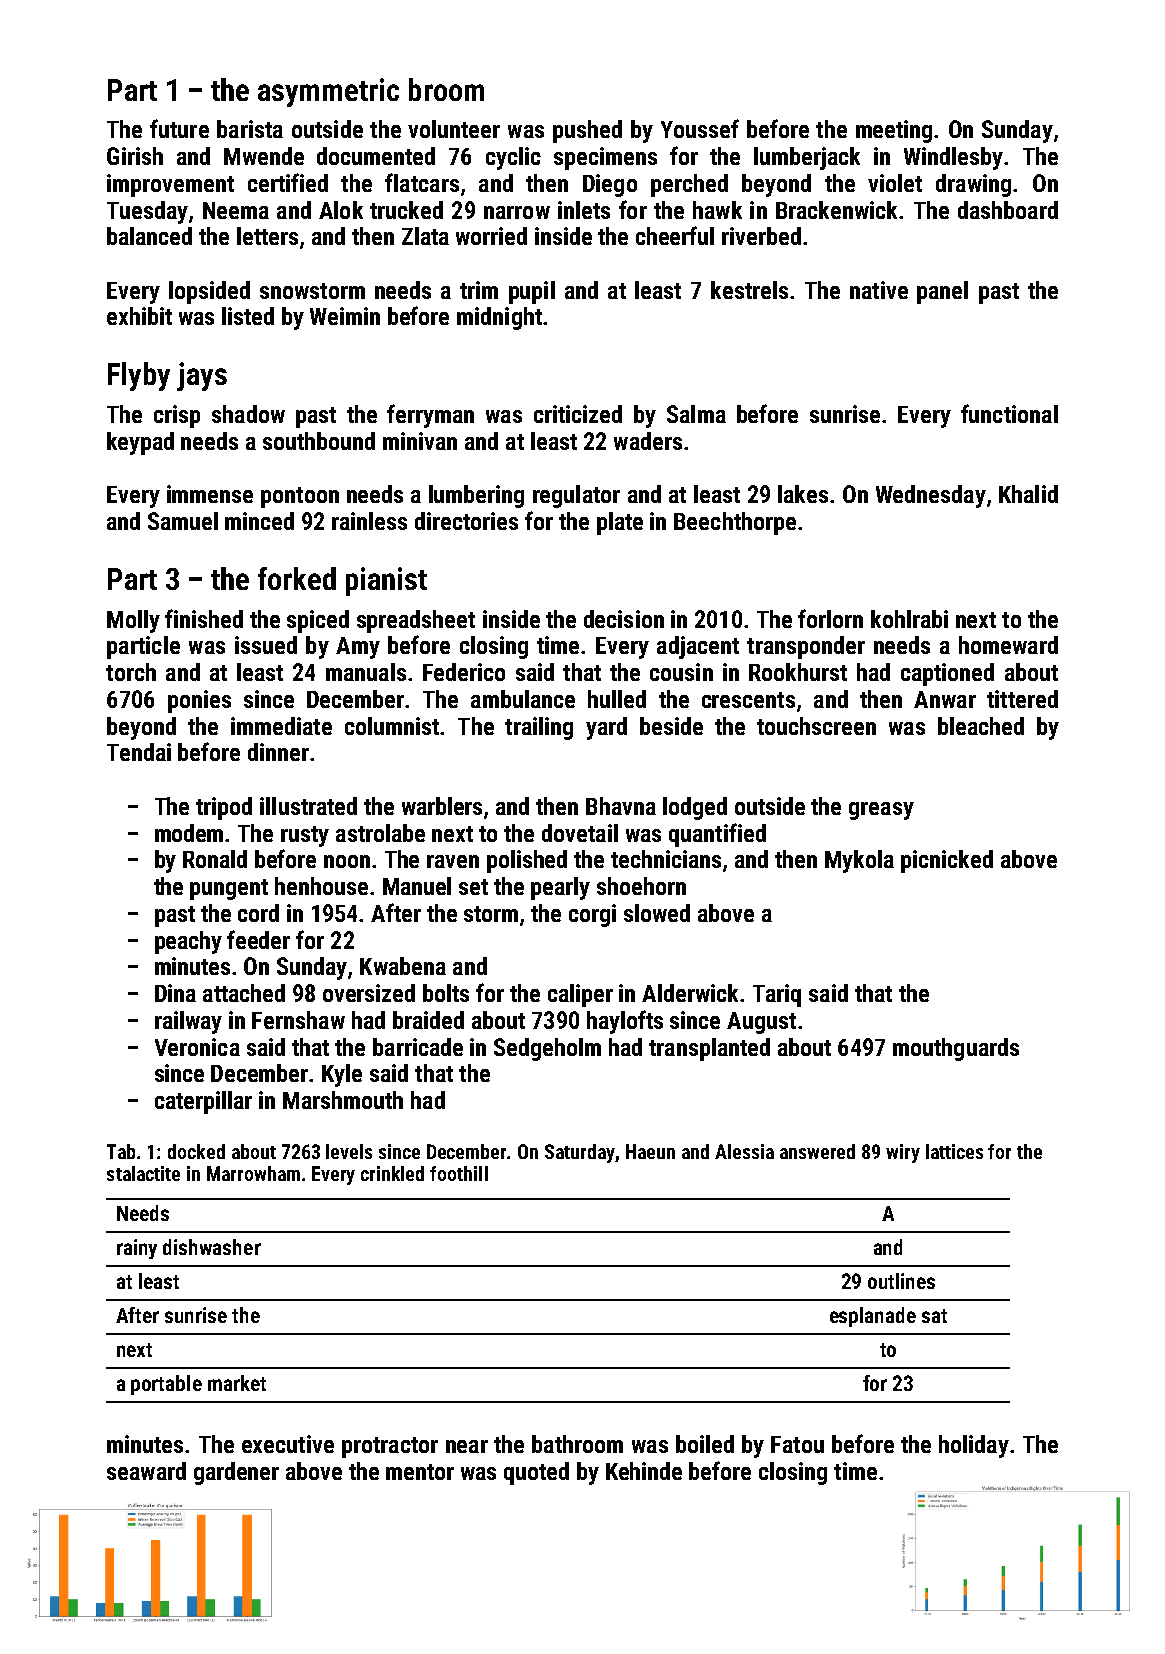 The height and width of the image is (1654, 1165). What do you see at coordinates (761, 236) in the image?
I see `riverbed` at bounding box center [761, 236].
